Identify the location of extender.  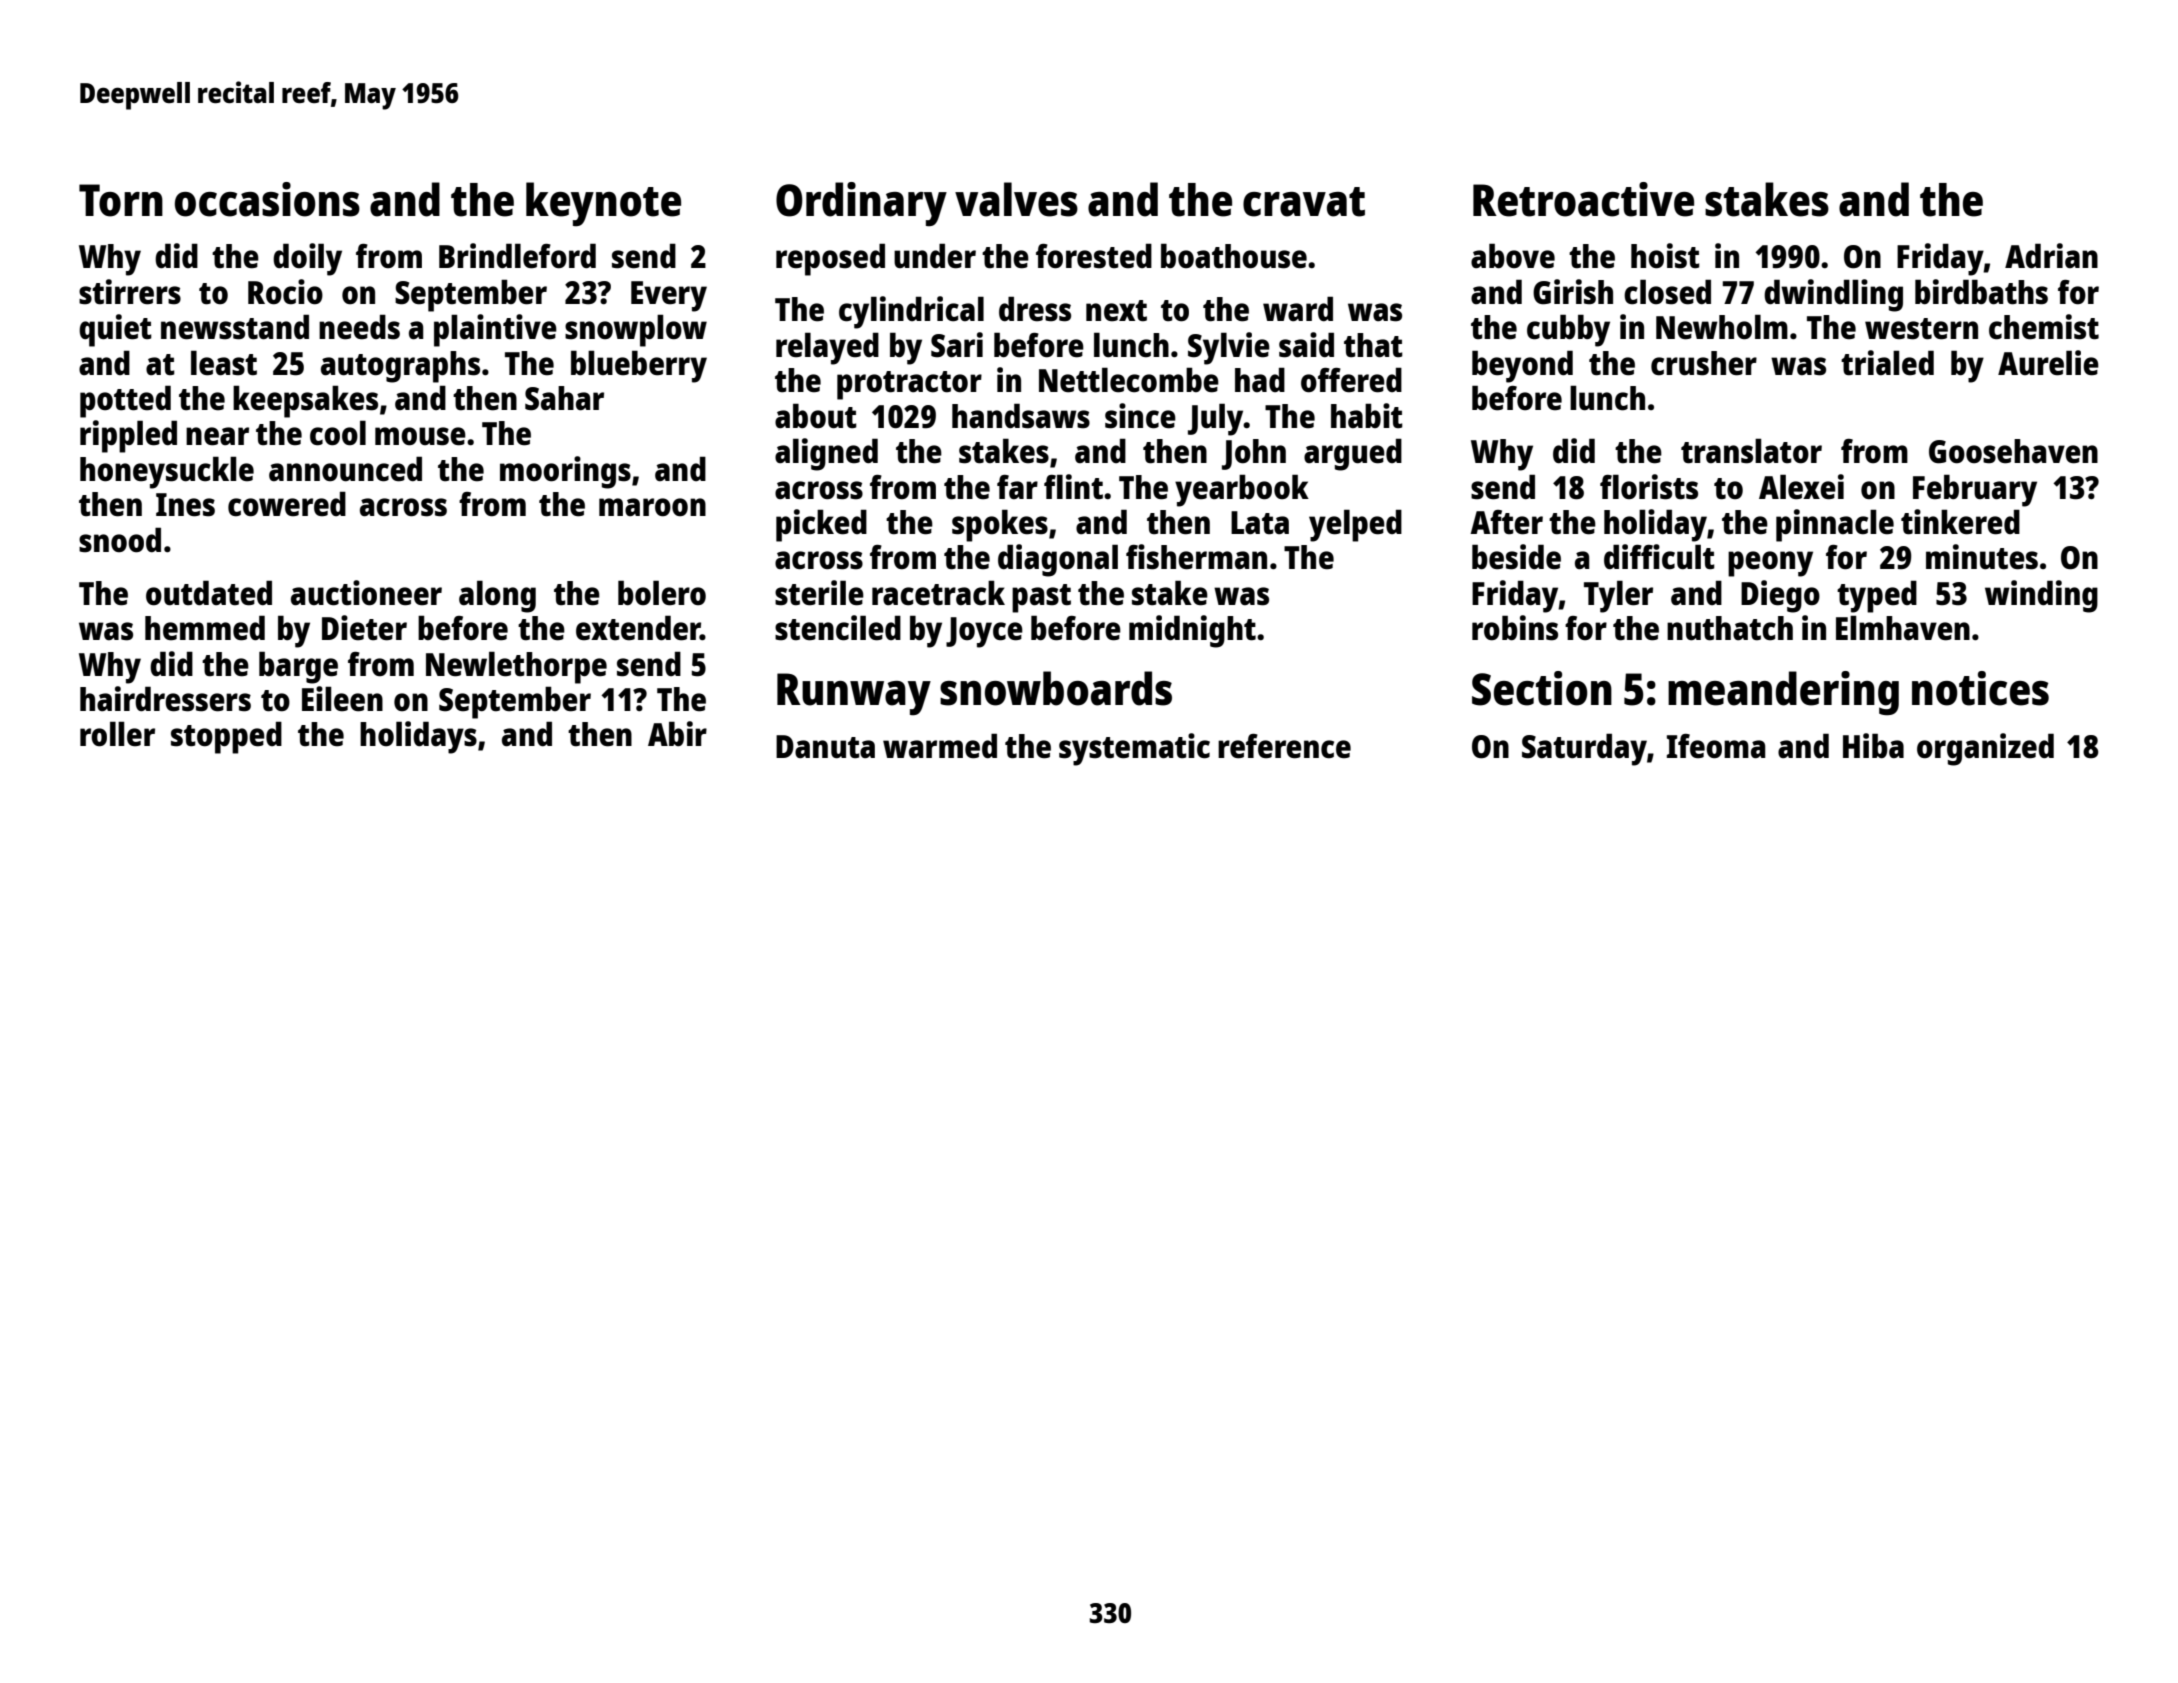
(638, 628).
